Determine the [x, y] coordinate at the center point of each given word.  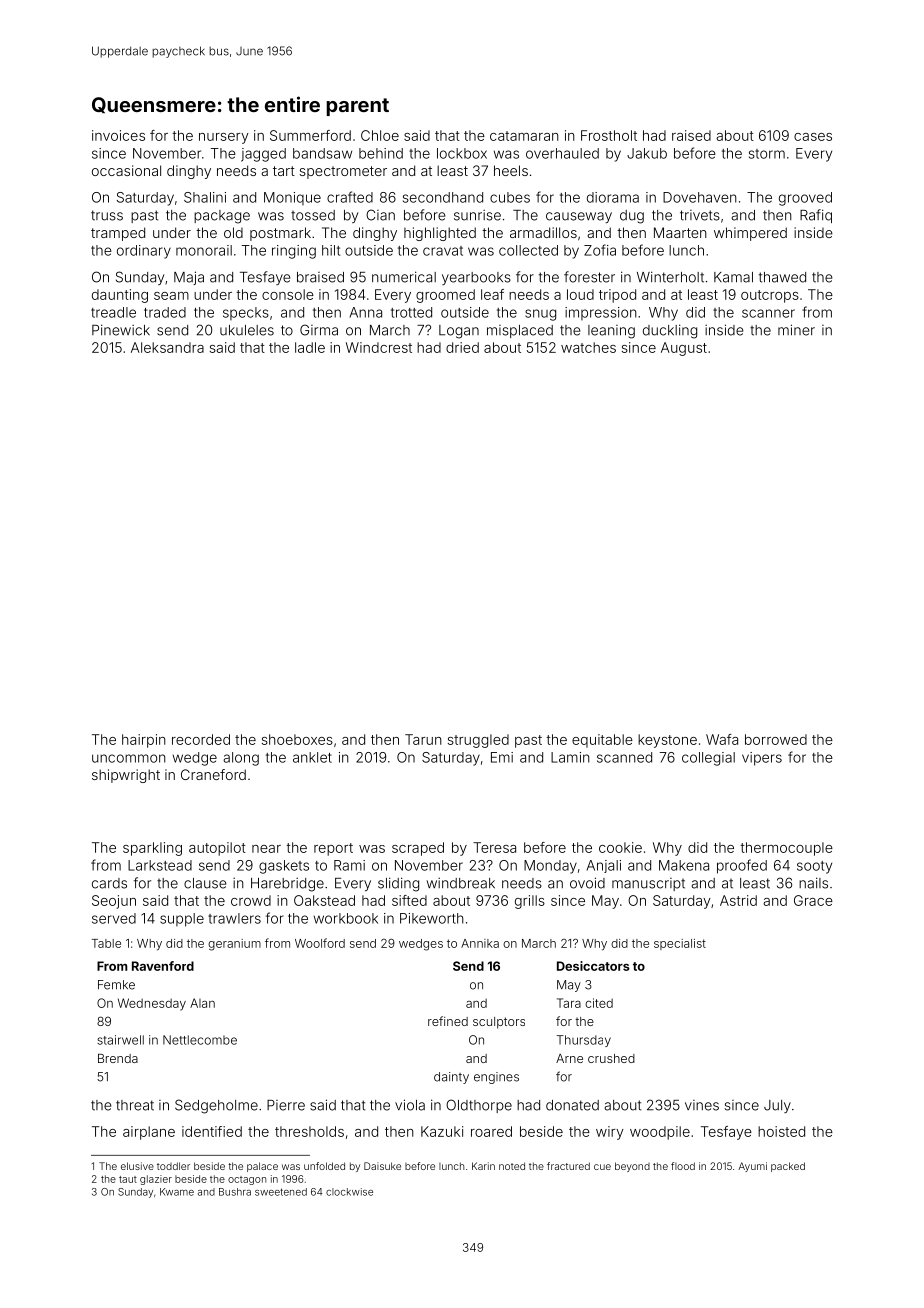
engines [496, 1078]
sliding [398, 884]
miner [796, 330]
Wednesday [152, 1004]
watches [588, 347]
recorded [201, 739]
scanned [624, 757]
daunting [120, 296]
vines [702, 1105]
